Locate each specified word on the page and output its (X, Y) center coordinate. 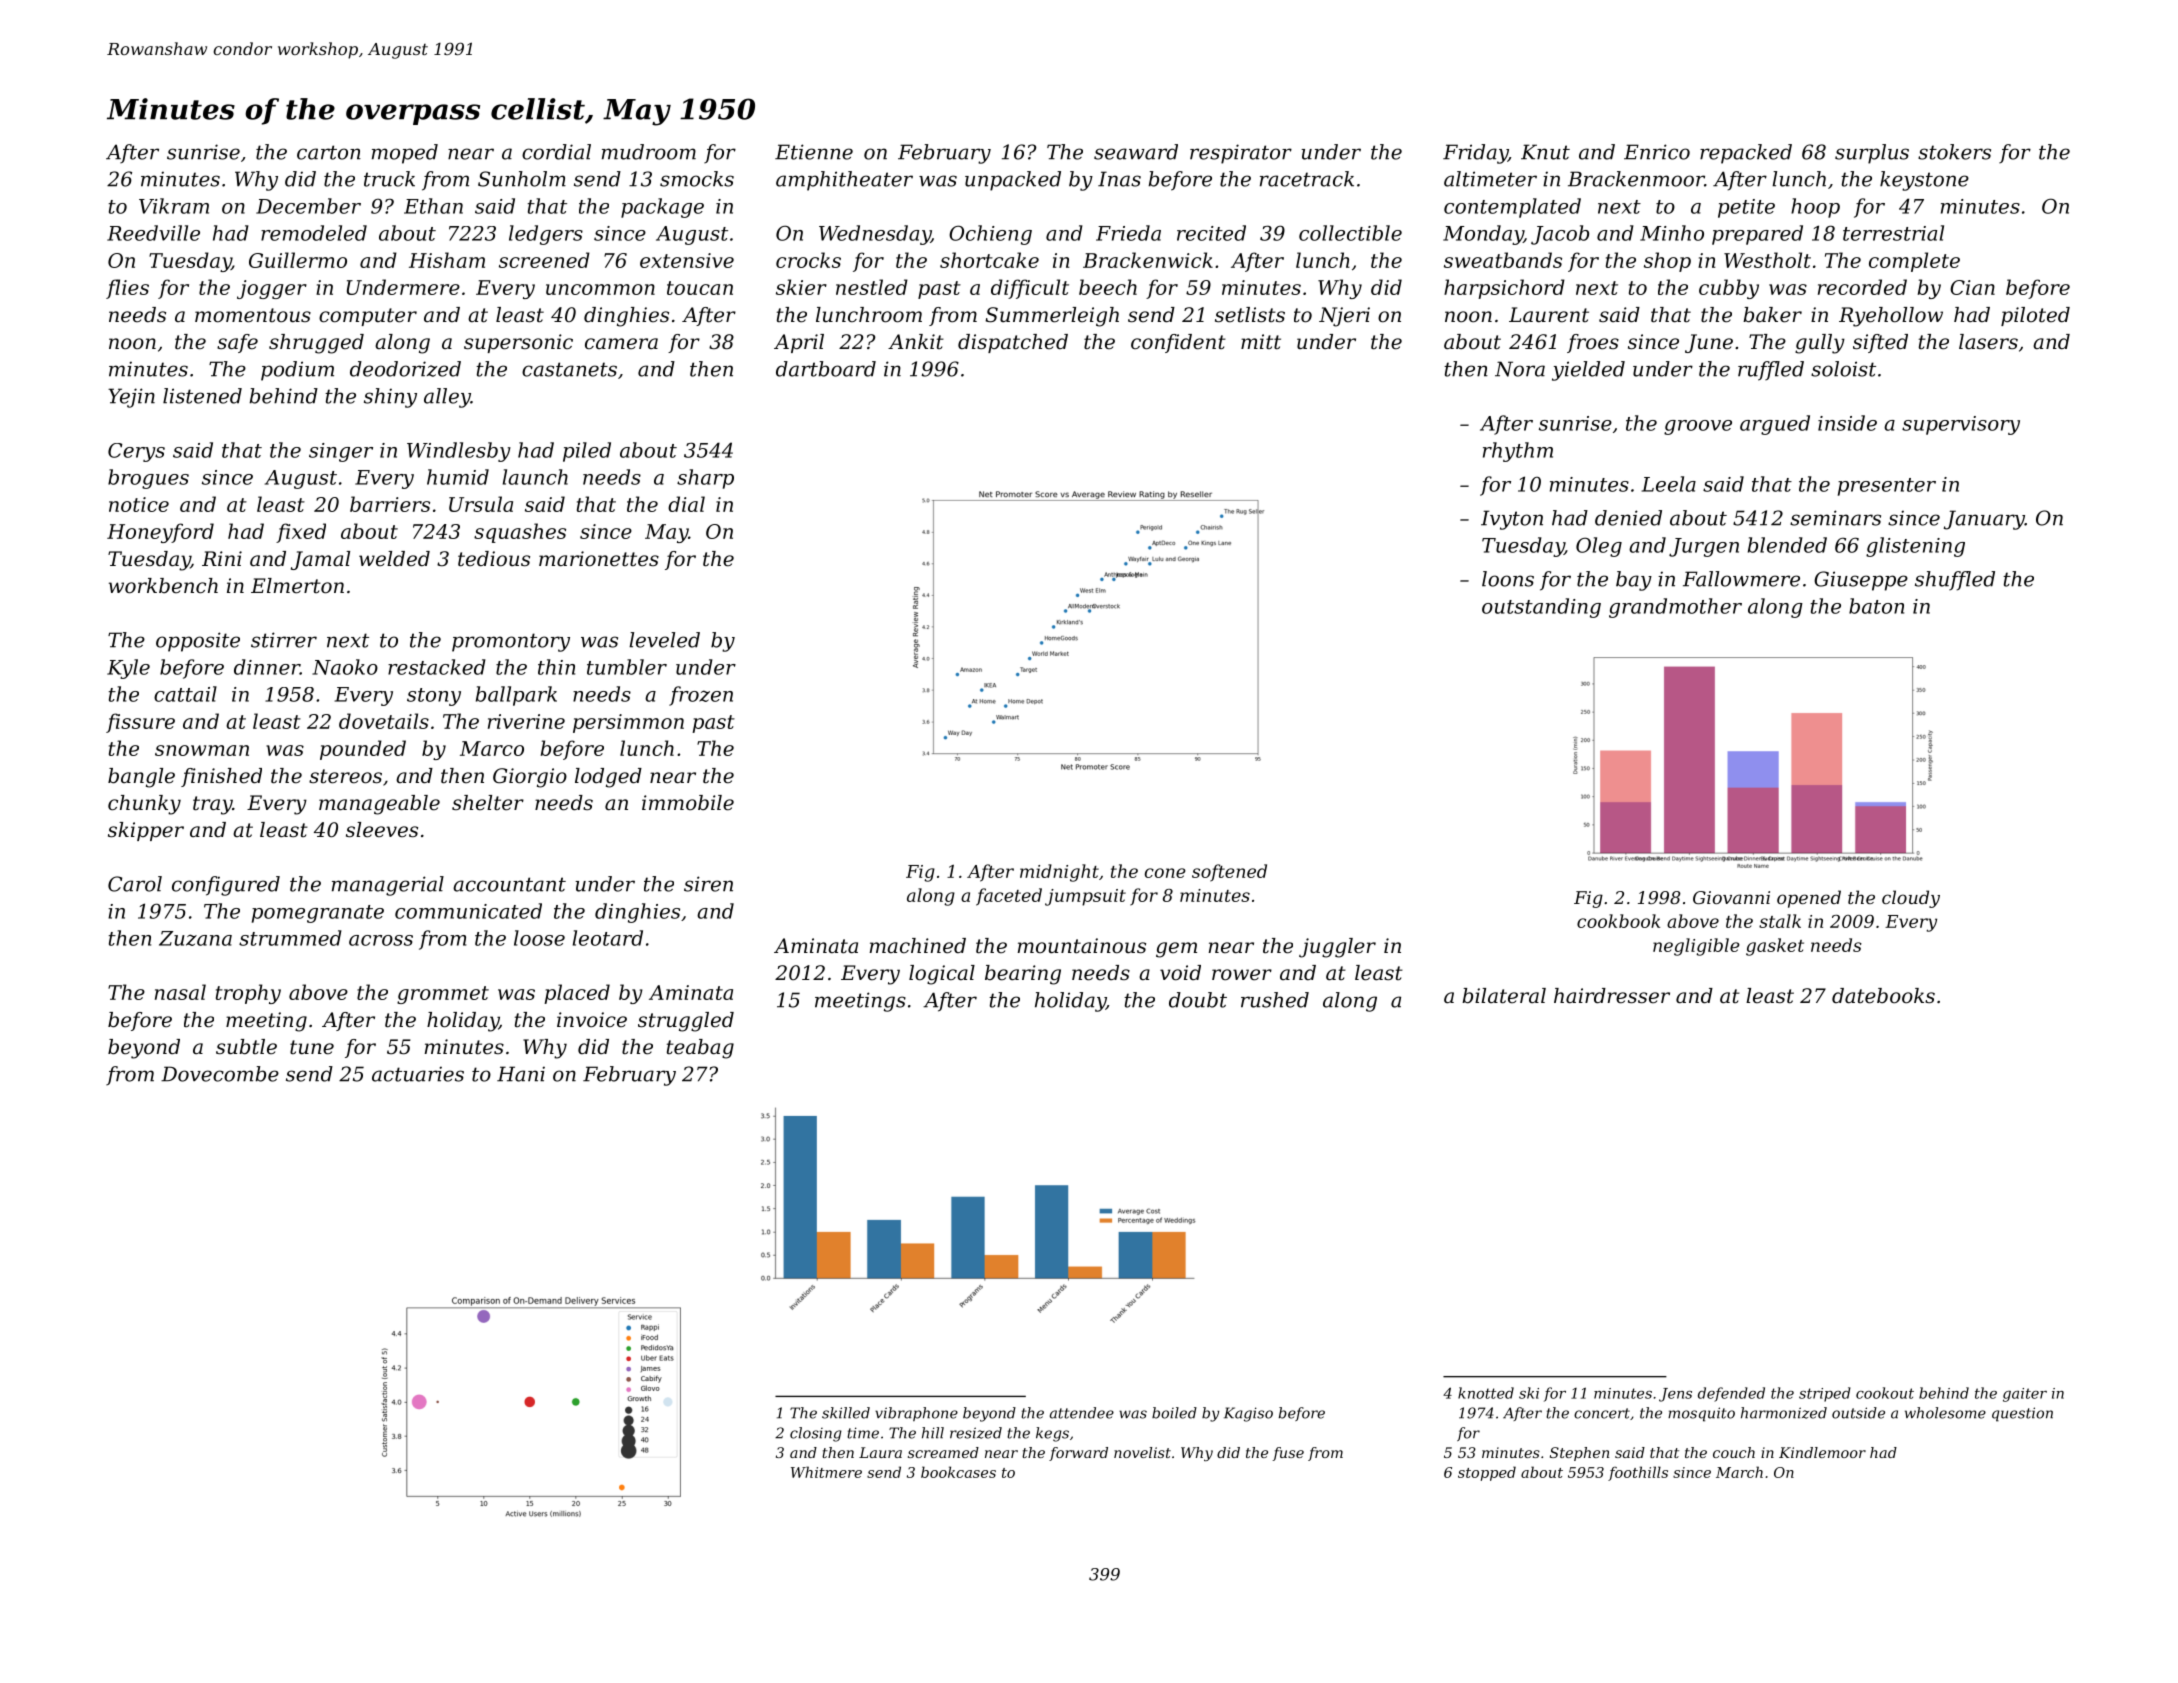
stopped (1487, 1473)
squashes (520, 533)
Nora (1520, 369)
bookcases (958, 1472)
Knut (1545, 152)
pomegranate (318, 914)
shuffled (1955, 581)
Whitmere (826, 1472)
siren (708, 884)
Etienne (814, 152)
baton (1876, 606)
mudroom (649, 152)
